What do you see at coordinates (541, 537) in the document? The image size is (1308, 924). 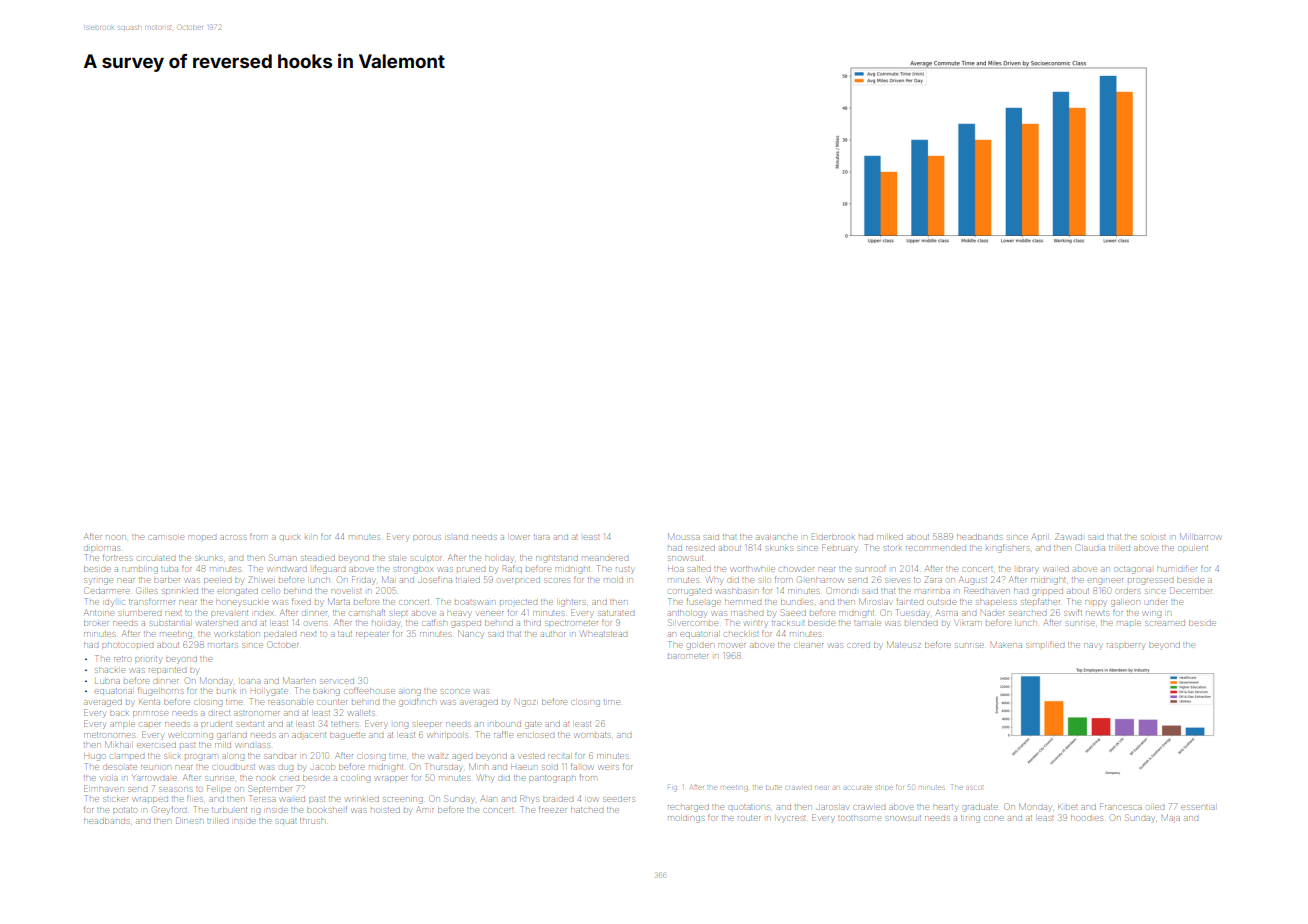 I see `tiara` at bounding box center [541, 537].
